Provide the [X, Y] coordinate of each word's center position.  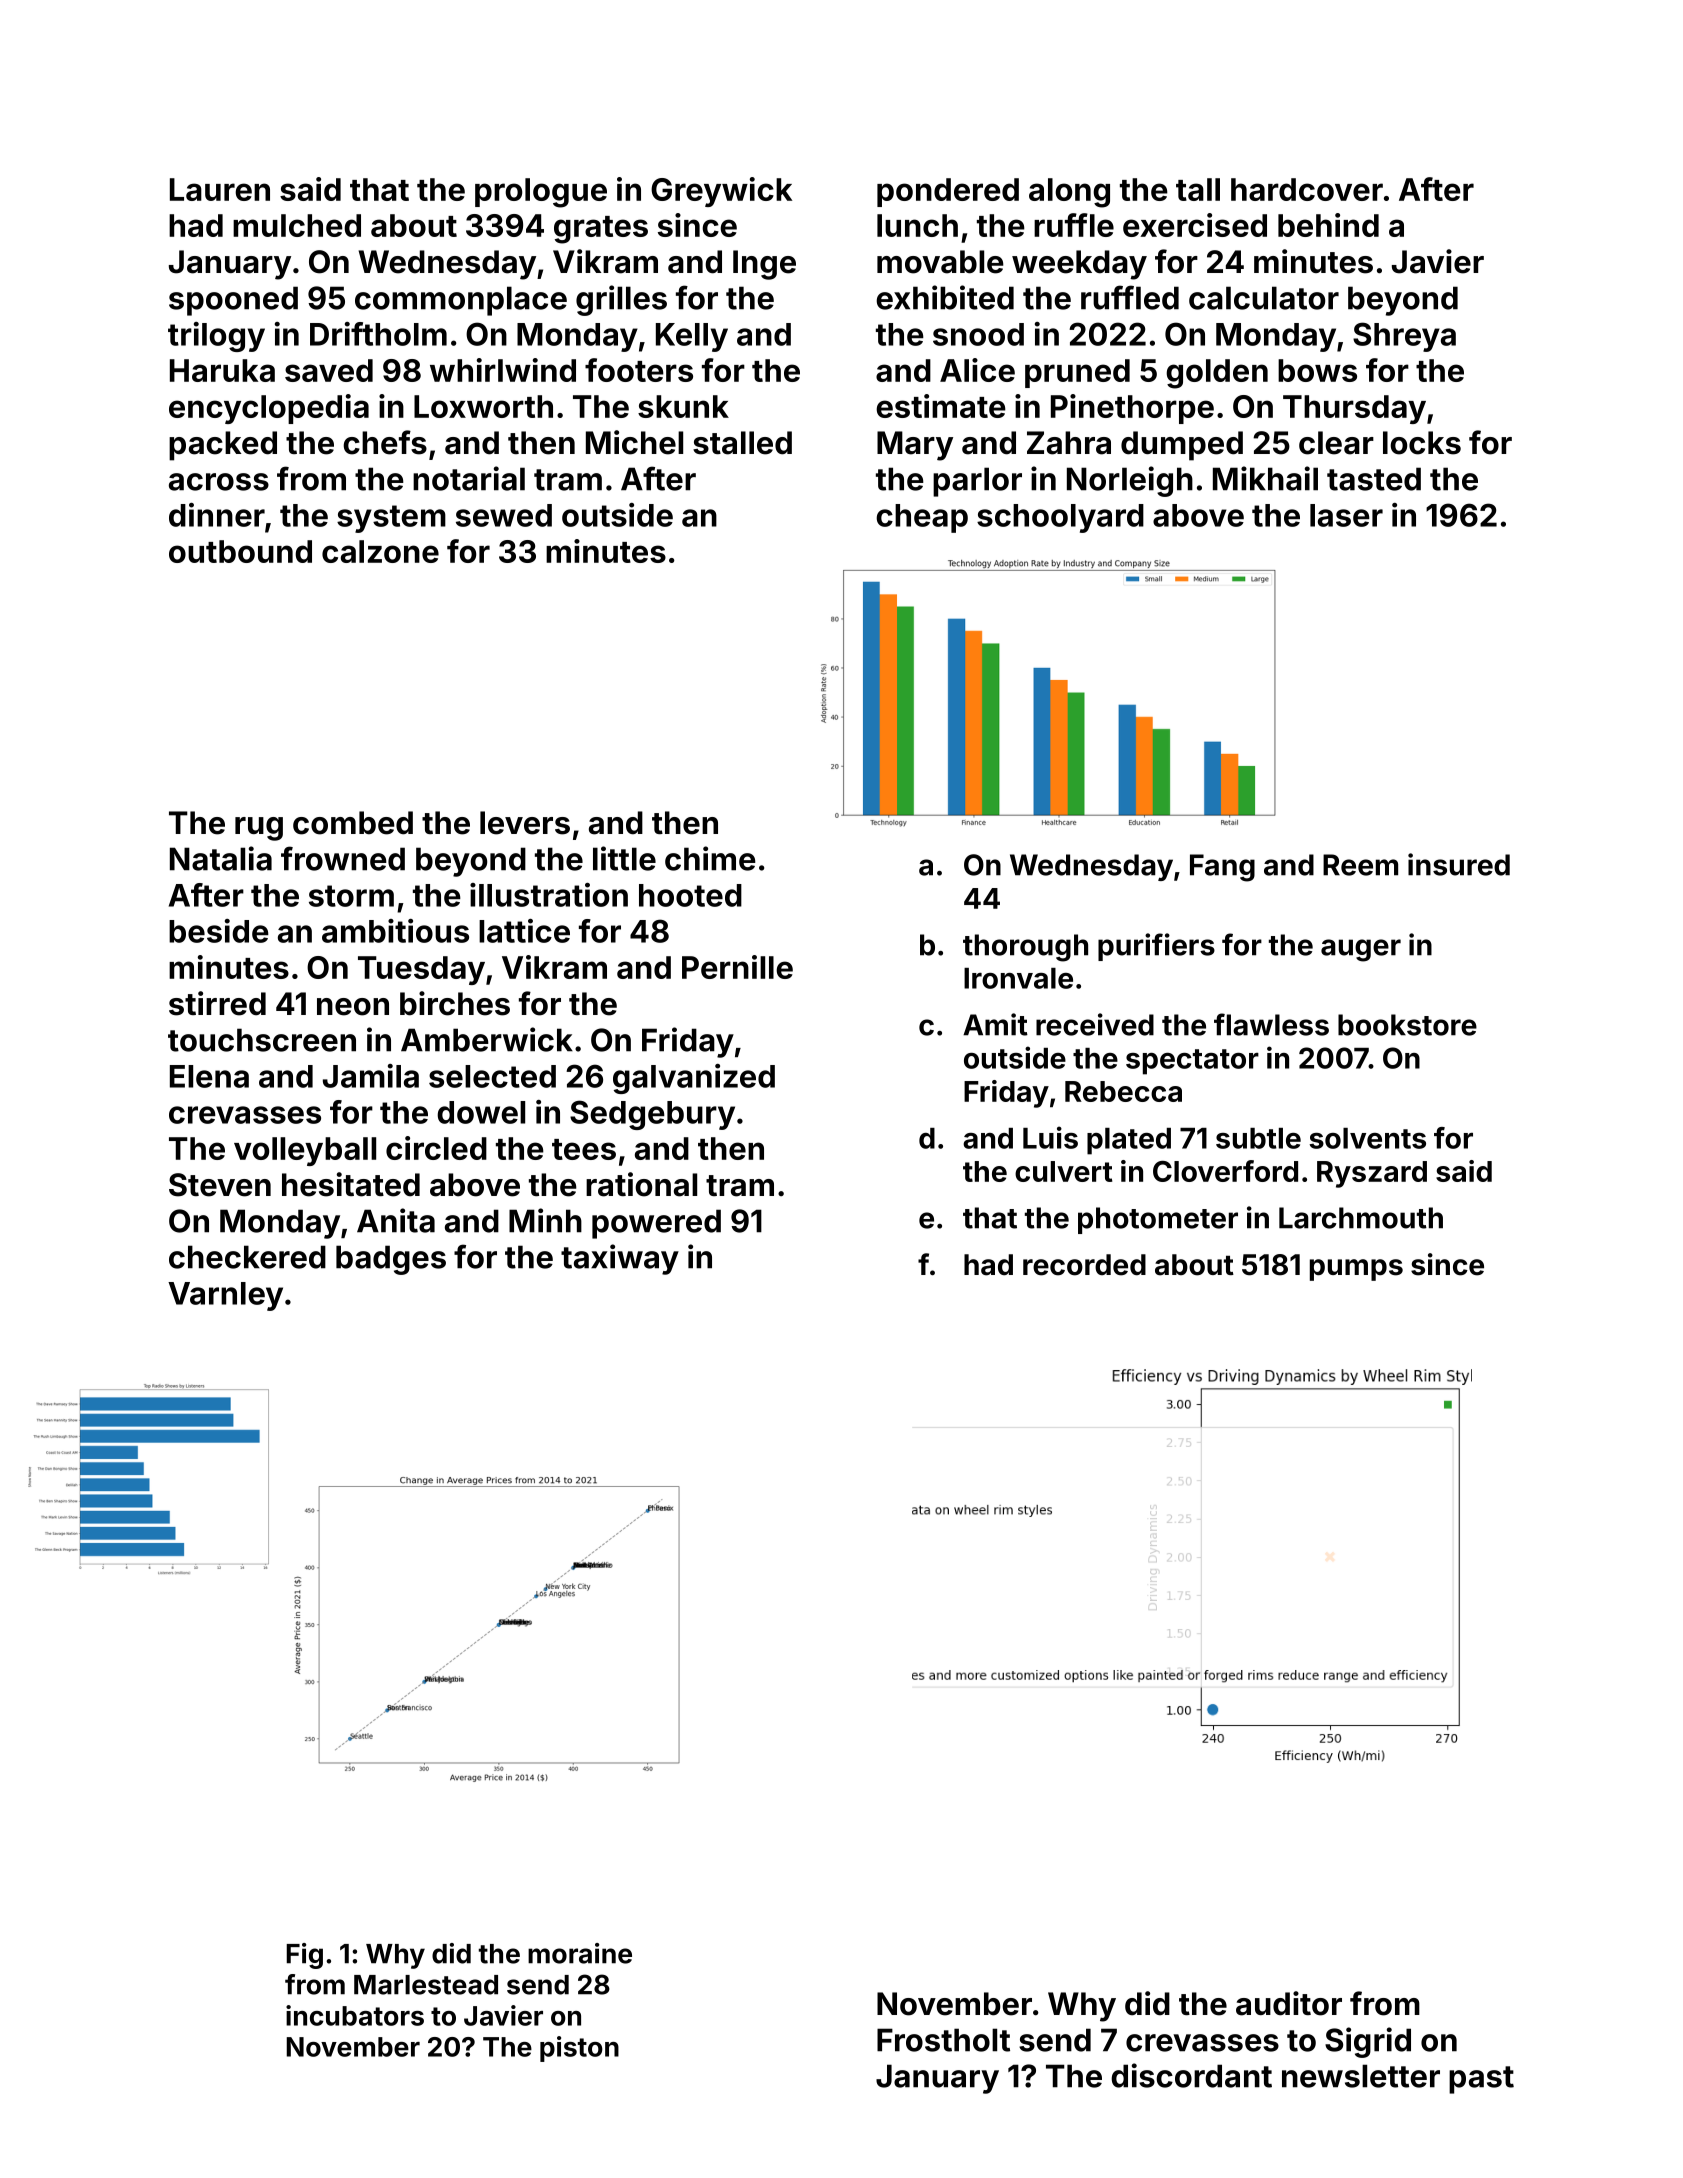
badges [391, 1260]
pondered [948, 192]
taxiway [620, 1259]
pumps [1356, 1270]
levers [525, 823]
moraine [580, 1953]
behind [1328, 225]
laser [1346, 515]
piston [579, 2049]
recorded [1084, 1265]
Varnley [225, 1296]
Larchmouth [1361, 1218]
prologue [541, 193]
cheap [922, 518]
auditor [1289, 2003]
